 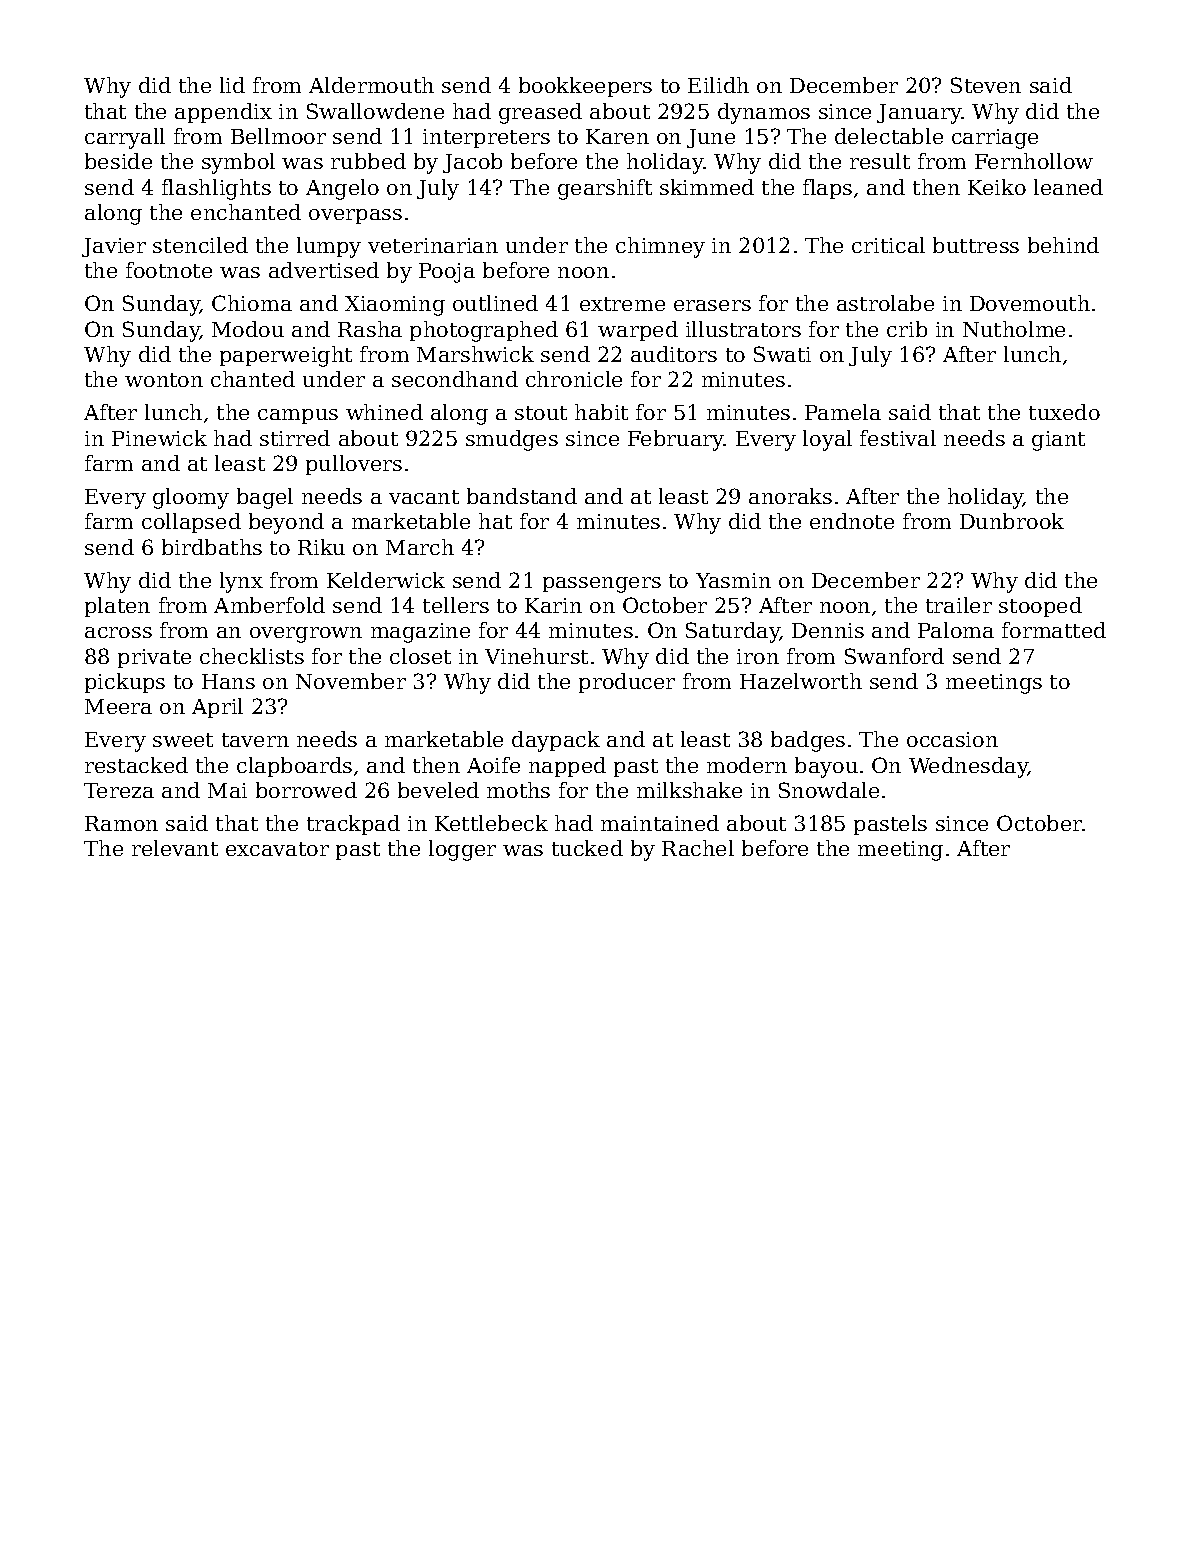 What do you see at coordinates (175, 848) in the screenshot?
I see `relevant` at bounding box center [175, 848].
